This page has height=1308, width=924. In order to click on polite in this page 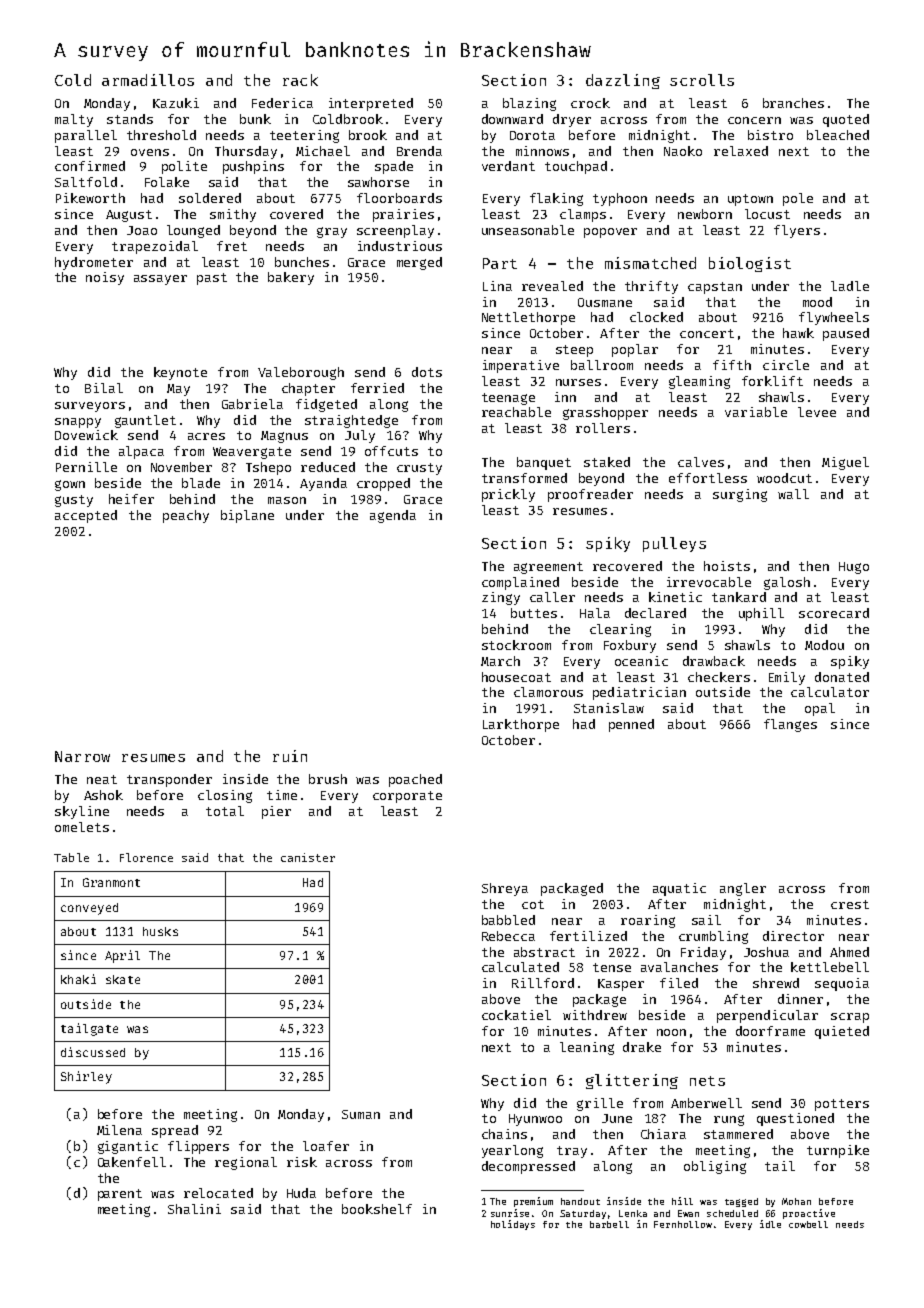, I will do `click(184, 167)`.
